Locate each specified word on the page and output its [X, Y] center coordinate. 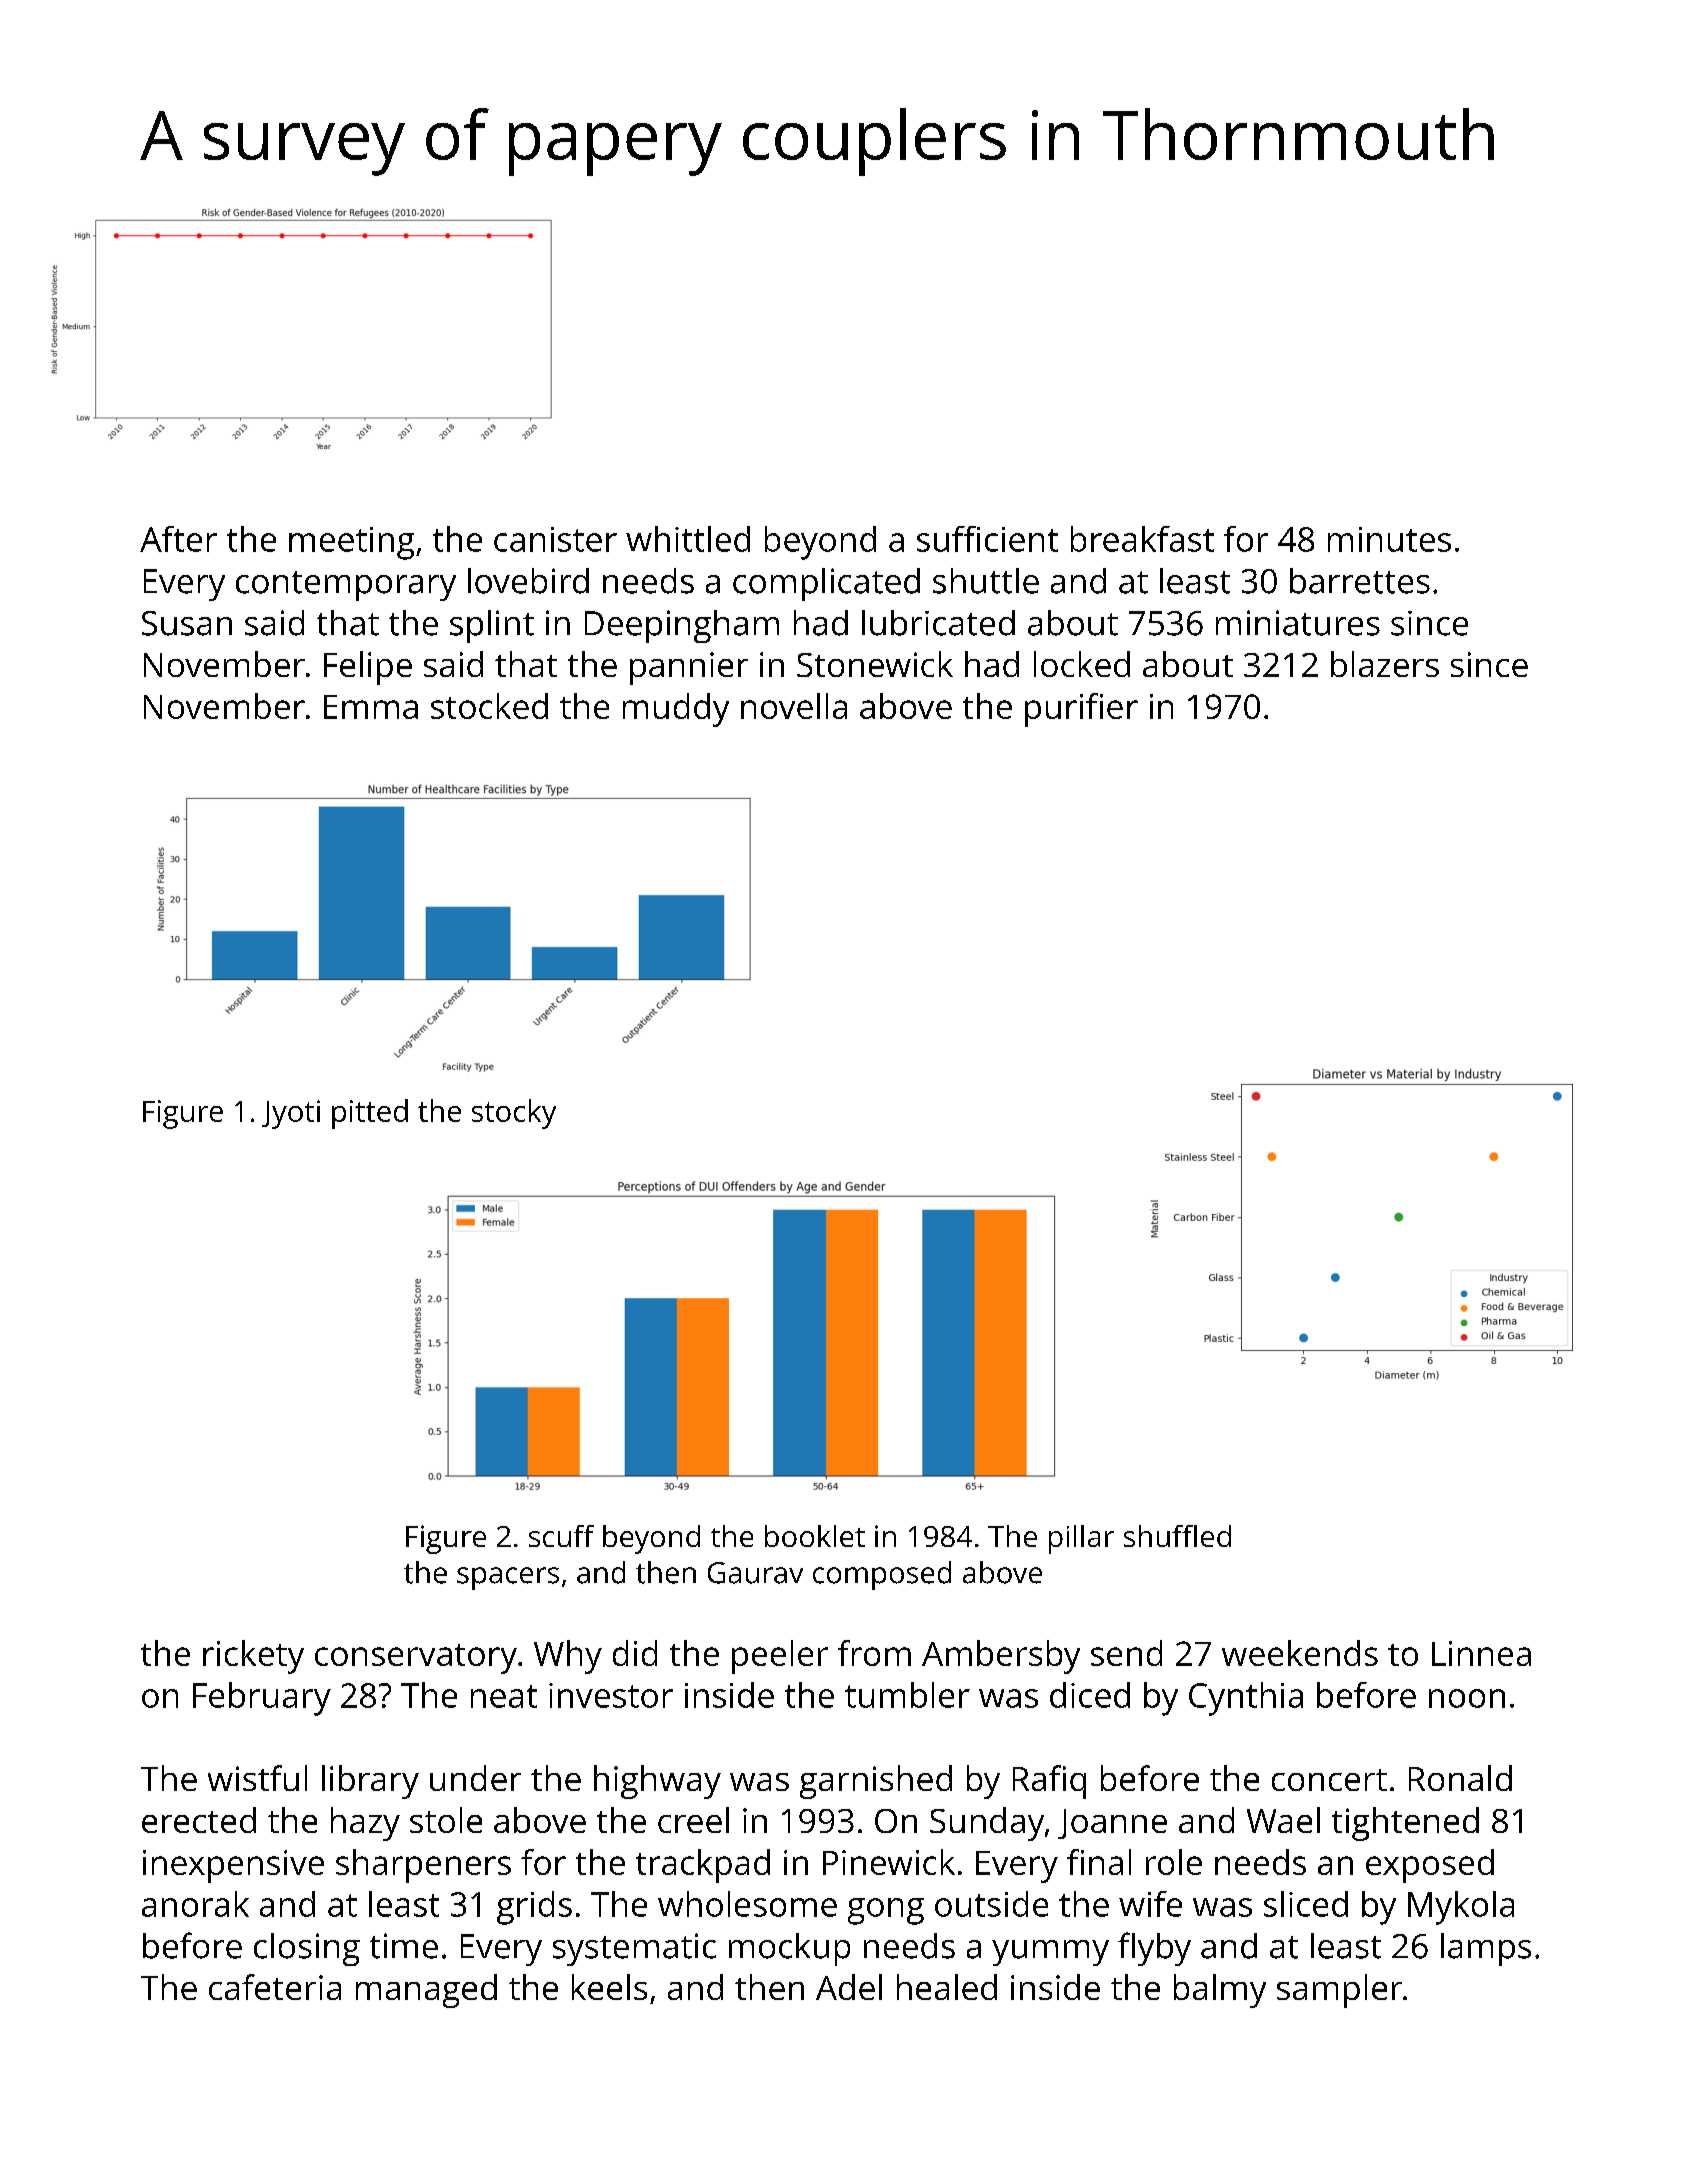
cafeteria [275, 1987]
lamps [1486, 1949]
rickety [253, 1657]
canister [555, 539]
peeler [780, 1657]
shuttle [986, 581]
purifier [1081, 710]
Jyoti [291, 1114]
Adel [849, 1987]
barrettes [1360, 581]
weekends [1300, 1653]
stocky [514, 1114]
